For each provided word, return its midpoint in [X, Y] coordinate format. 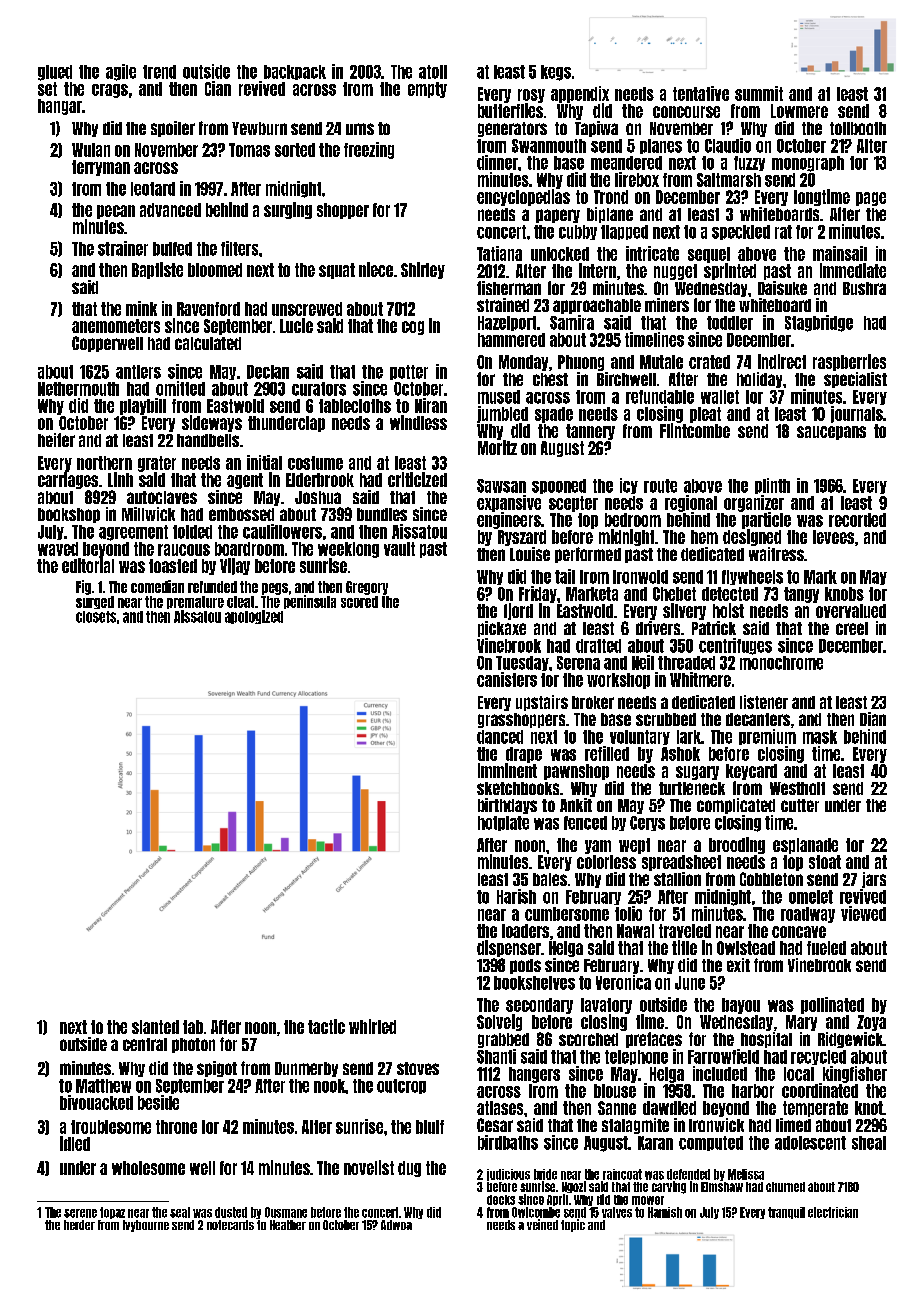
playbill [143, 406]
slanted [155, 1027]
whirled [372, 1026]
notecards [230, 1225]
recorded [857, 520]
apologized [254, 617]
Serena [578, 663]
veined [542, 1224]
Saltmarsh [729, 180]
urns [360, 129]
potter [409, 372]
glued [55, 73]
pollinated [832, 1005]
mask [820, 737]
